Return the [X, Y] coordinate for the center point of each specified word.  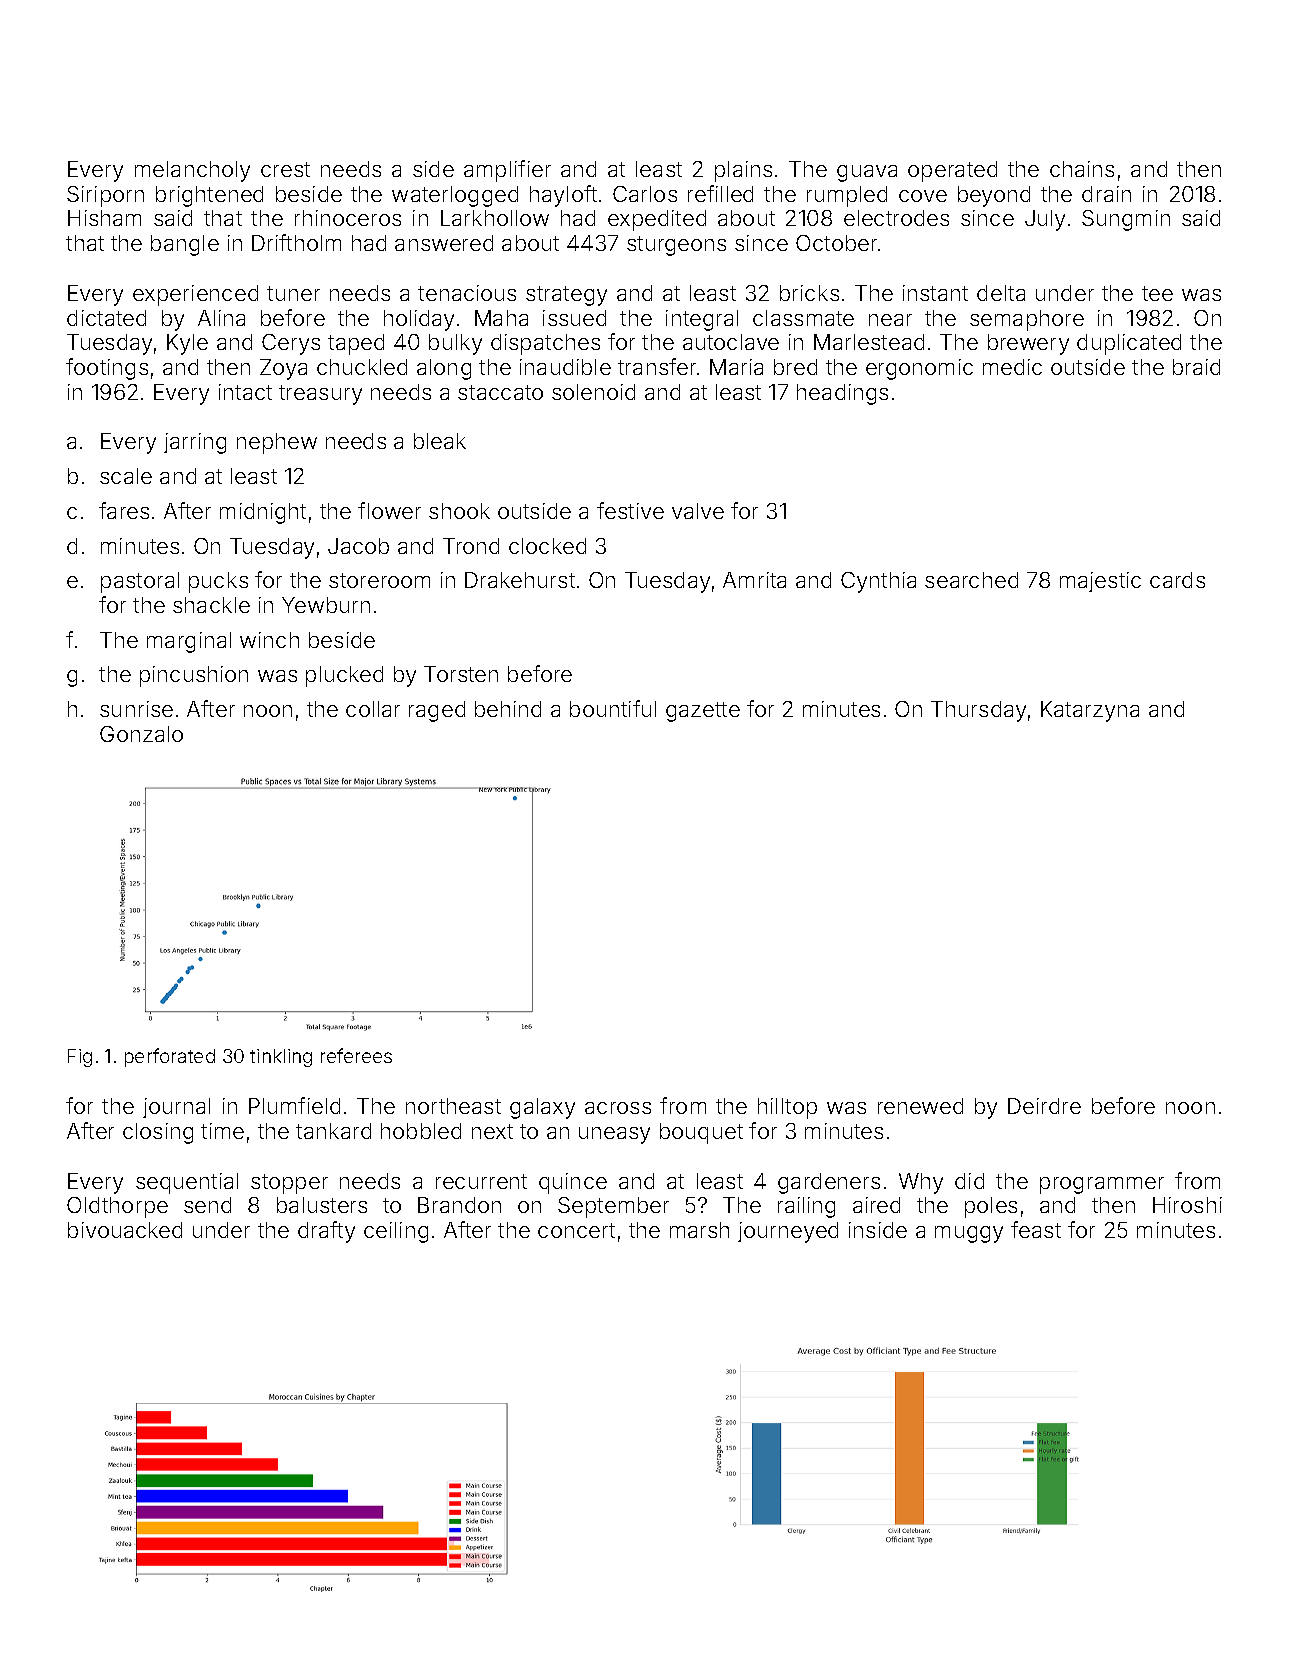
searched [971, 580]
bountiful [613, 708]
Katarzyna [1090, 711]
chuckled [362, 367]
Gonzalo [141, 734]
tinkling [281, 1058]
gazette [703, 712]
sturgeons [676, 246]
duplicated [1129, 344]
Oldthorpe [117, 1207]
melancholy [192, 171]
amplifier [507, 171]
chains [1082, 169]
